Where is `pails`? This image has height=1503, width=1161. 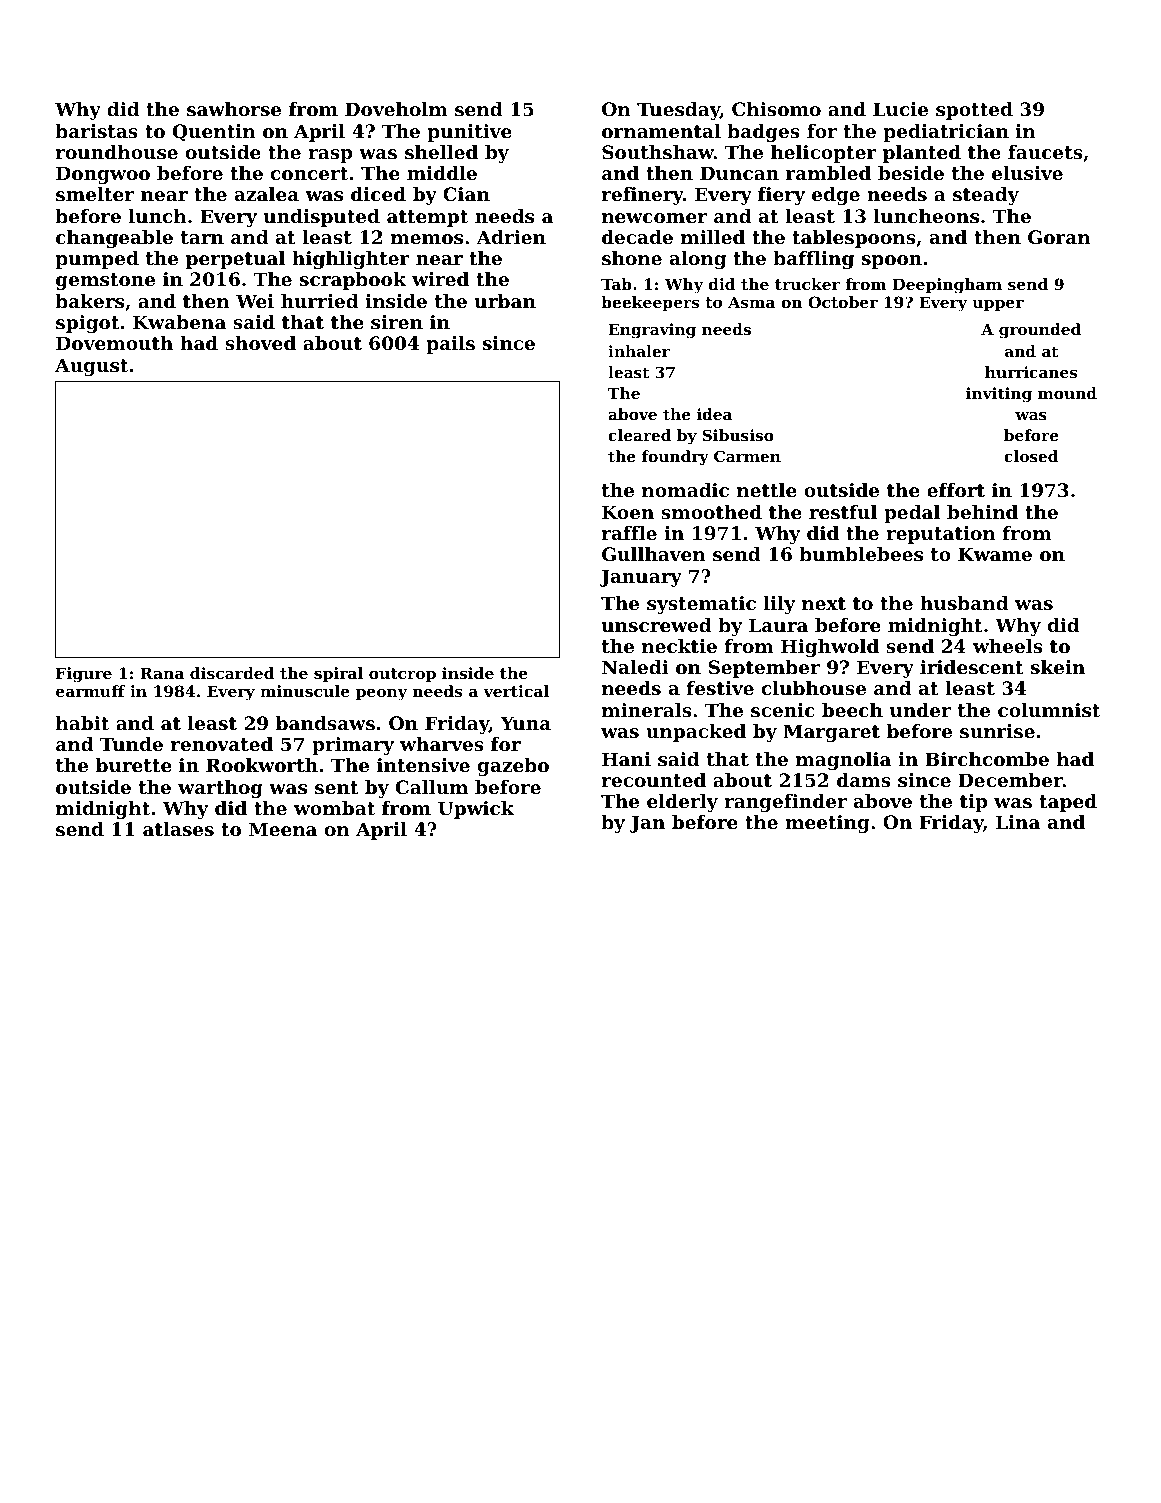 pails is located at coordinates (450, 345).
